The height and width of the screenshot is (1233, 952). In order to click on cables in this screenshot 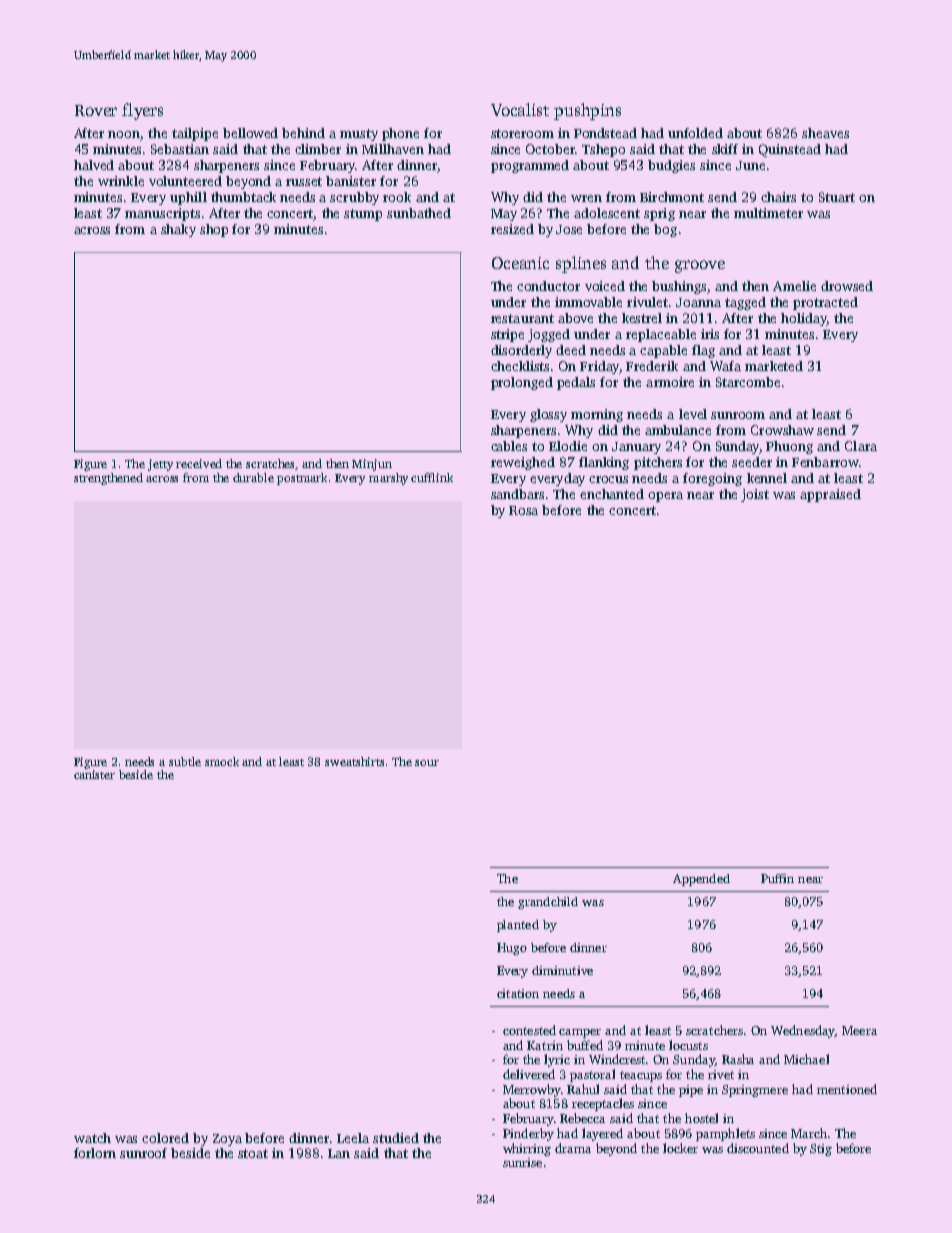, I will do `click(509, 446)`.
